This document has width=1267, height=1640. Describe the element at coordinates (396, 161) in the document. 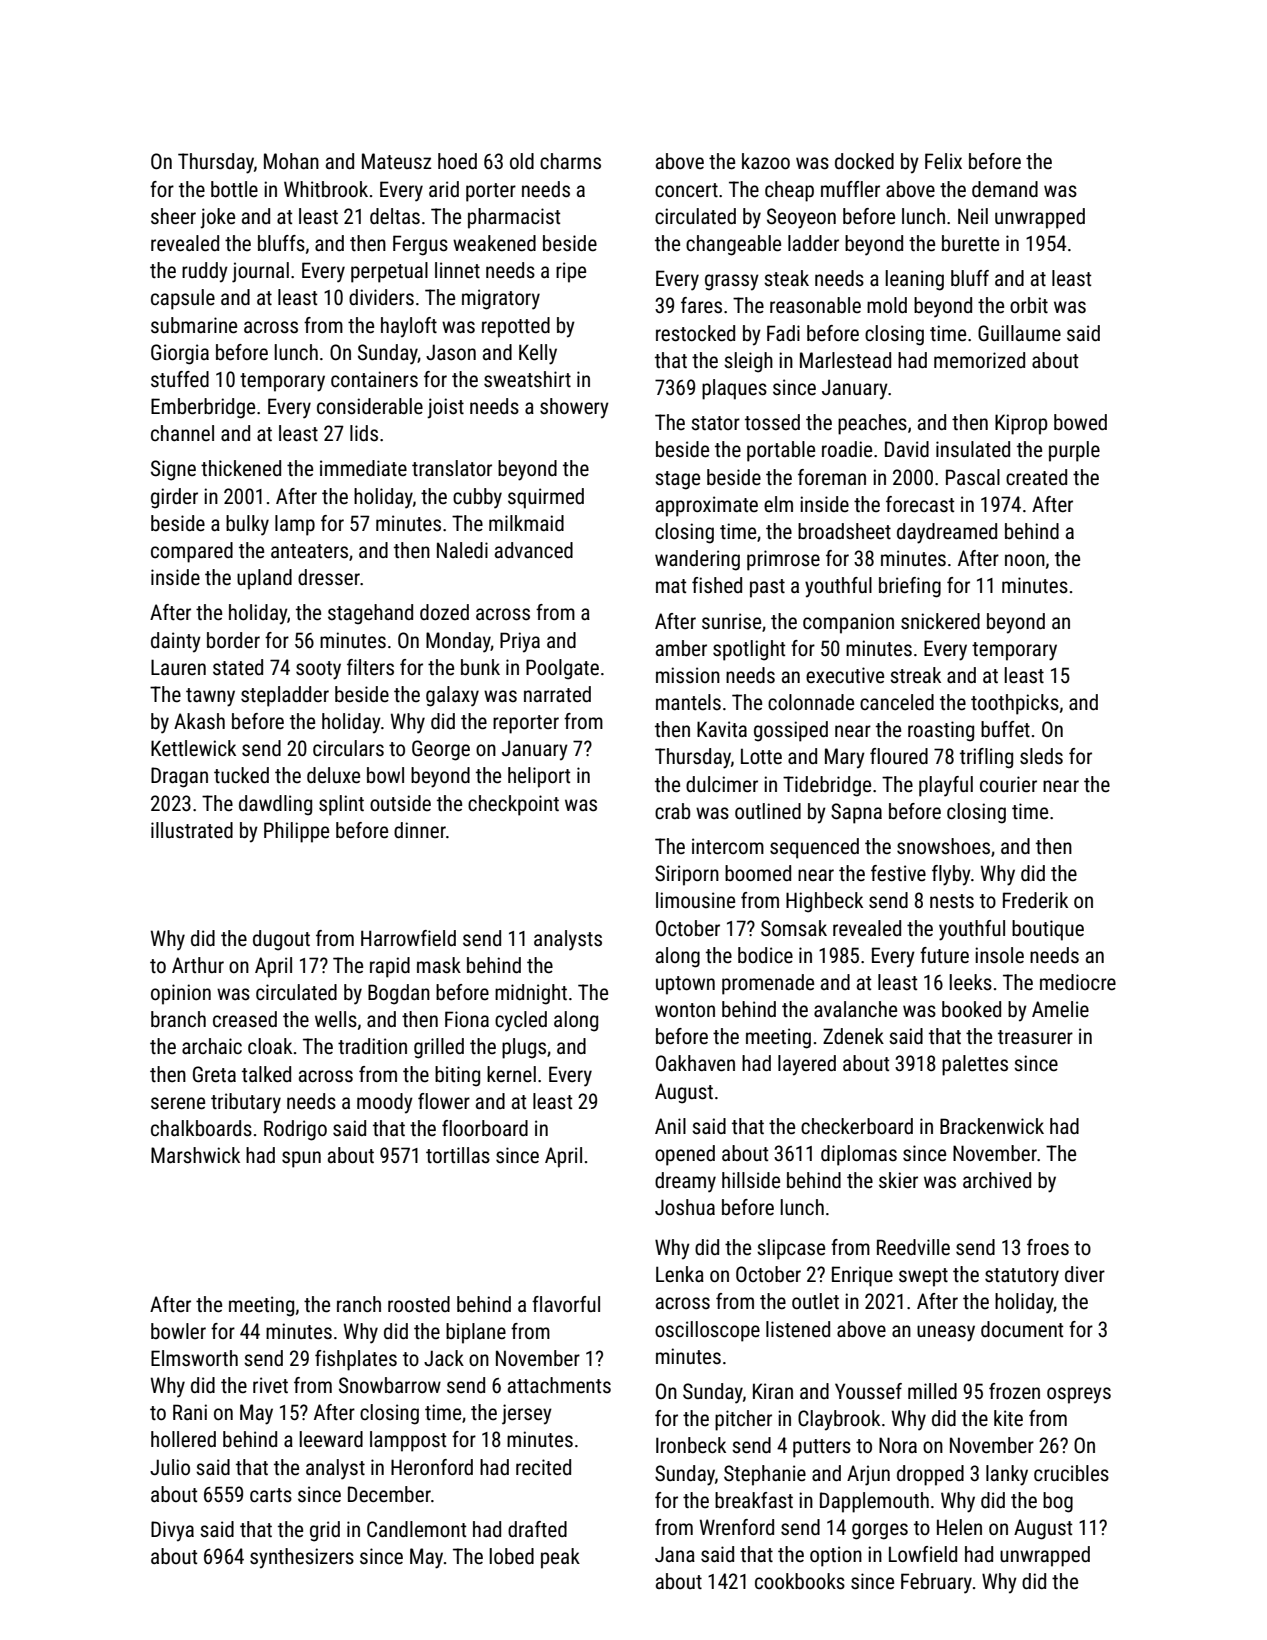

I see `Mateusz` at that location.
